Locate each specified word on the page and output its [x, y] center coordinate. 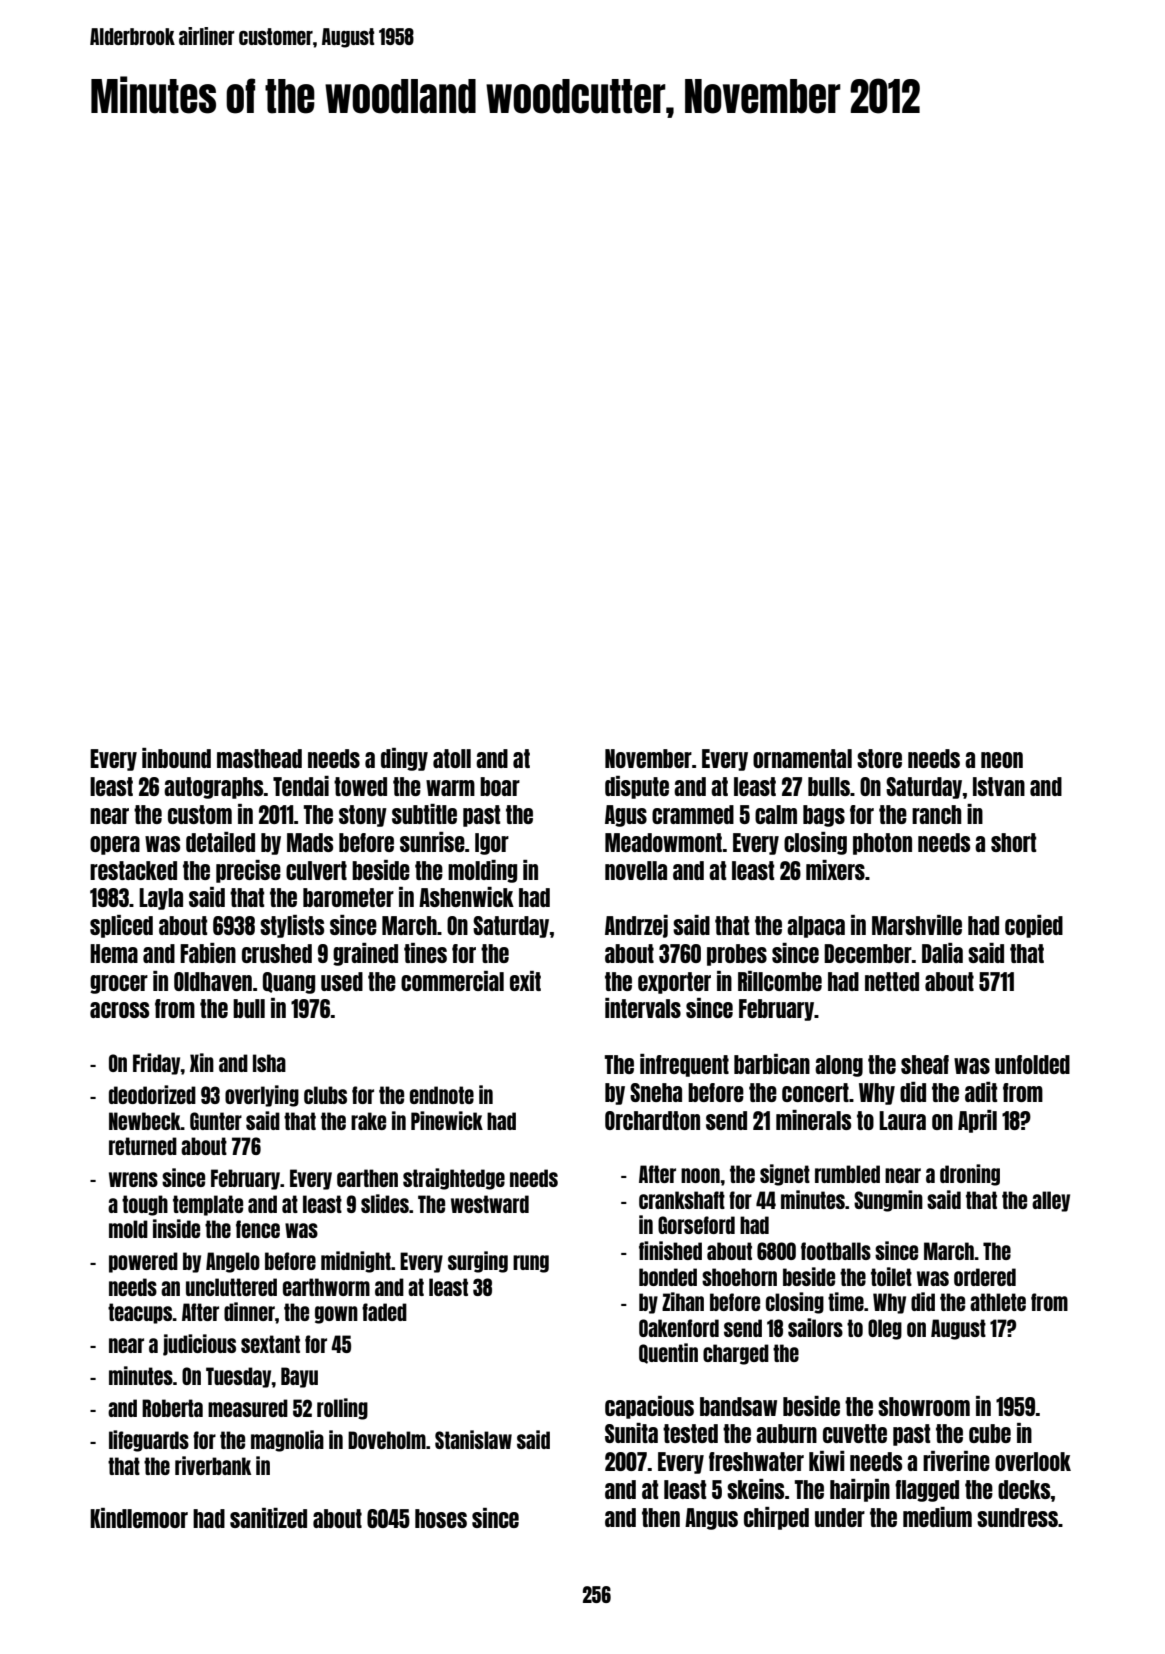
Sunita [631, 1433]
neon [1002, 760]
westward [490, 1204]
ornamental [802, 758]
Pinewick [447, 1120]
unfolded [1032, 1064]
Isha [269, 1063]
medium [937, 1517]
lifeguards [149, 1441]
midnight [356, 1262]
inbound [176, 758]
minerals [813, 1120]
